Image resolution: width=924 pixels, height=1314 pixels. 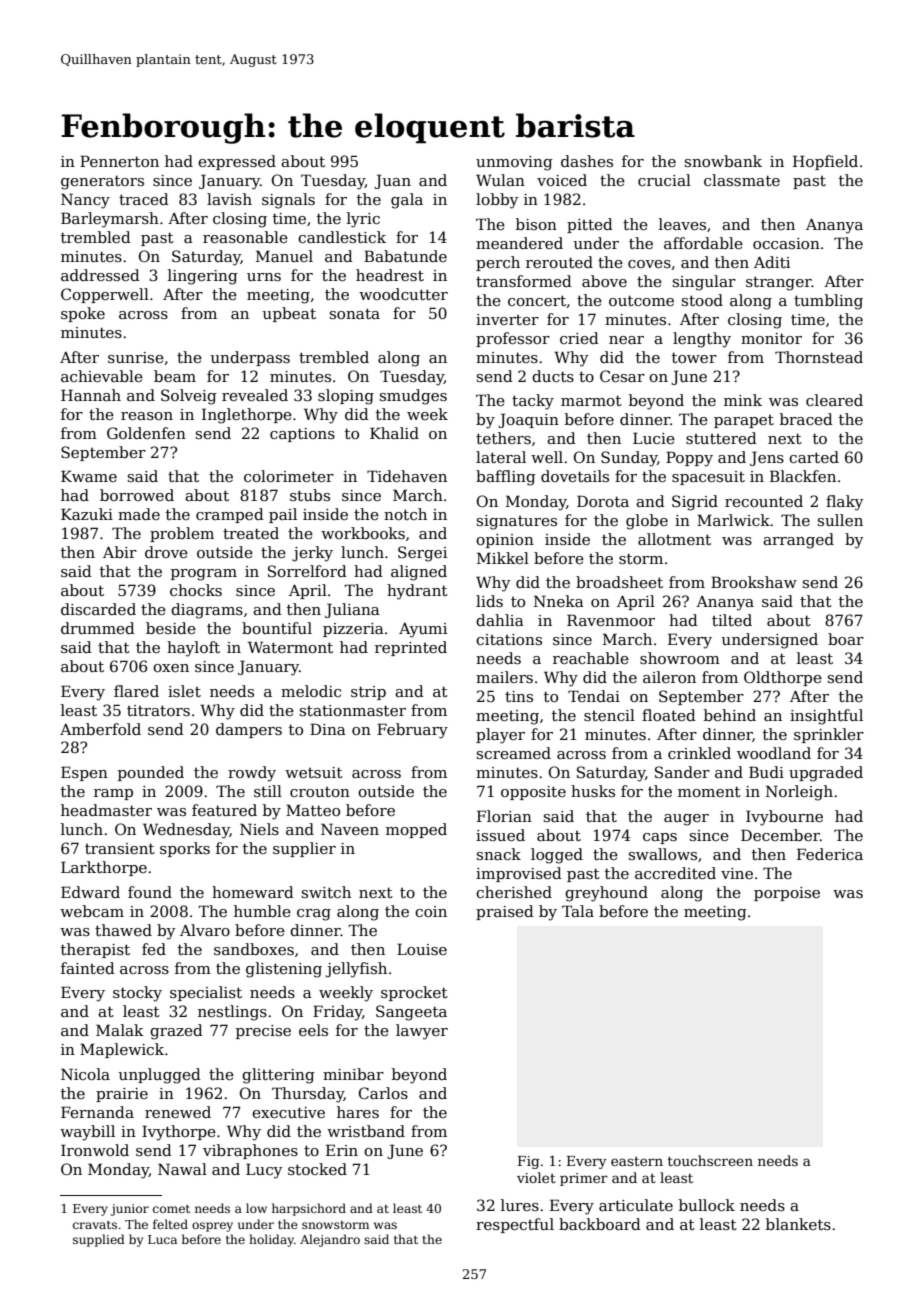 I want to click on stranger, so click(x=779, y=283).
